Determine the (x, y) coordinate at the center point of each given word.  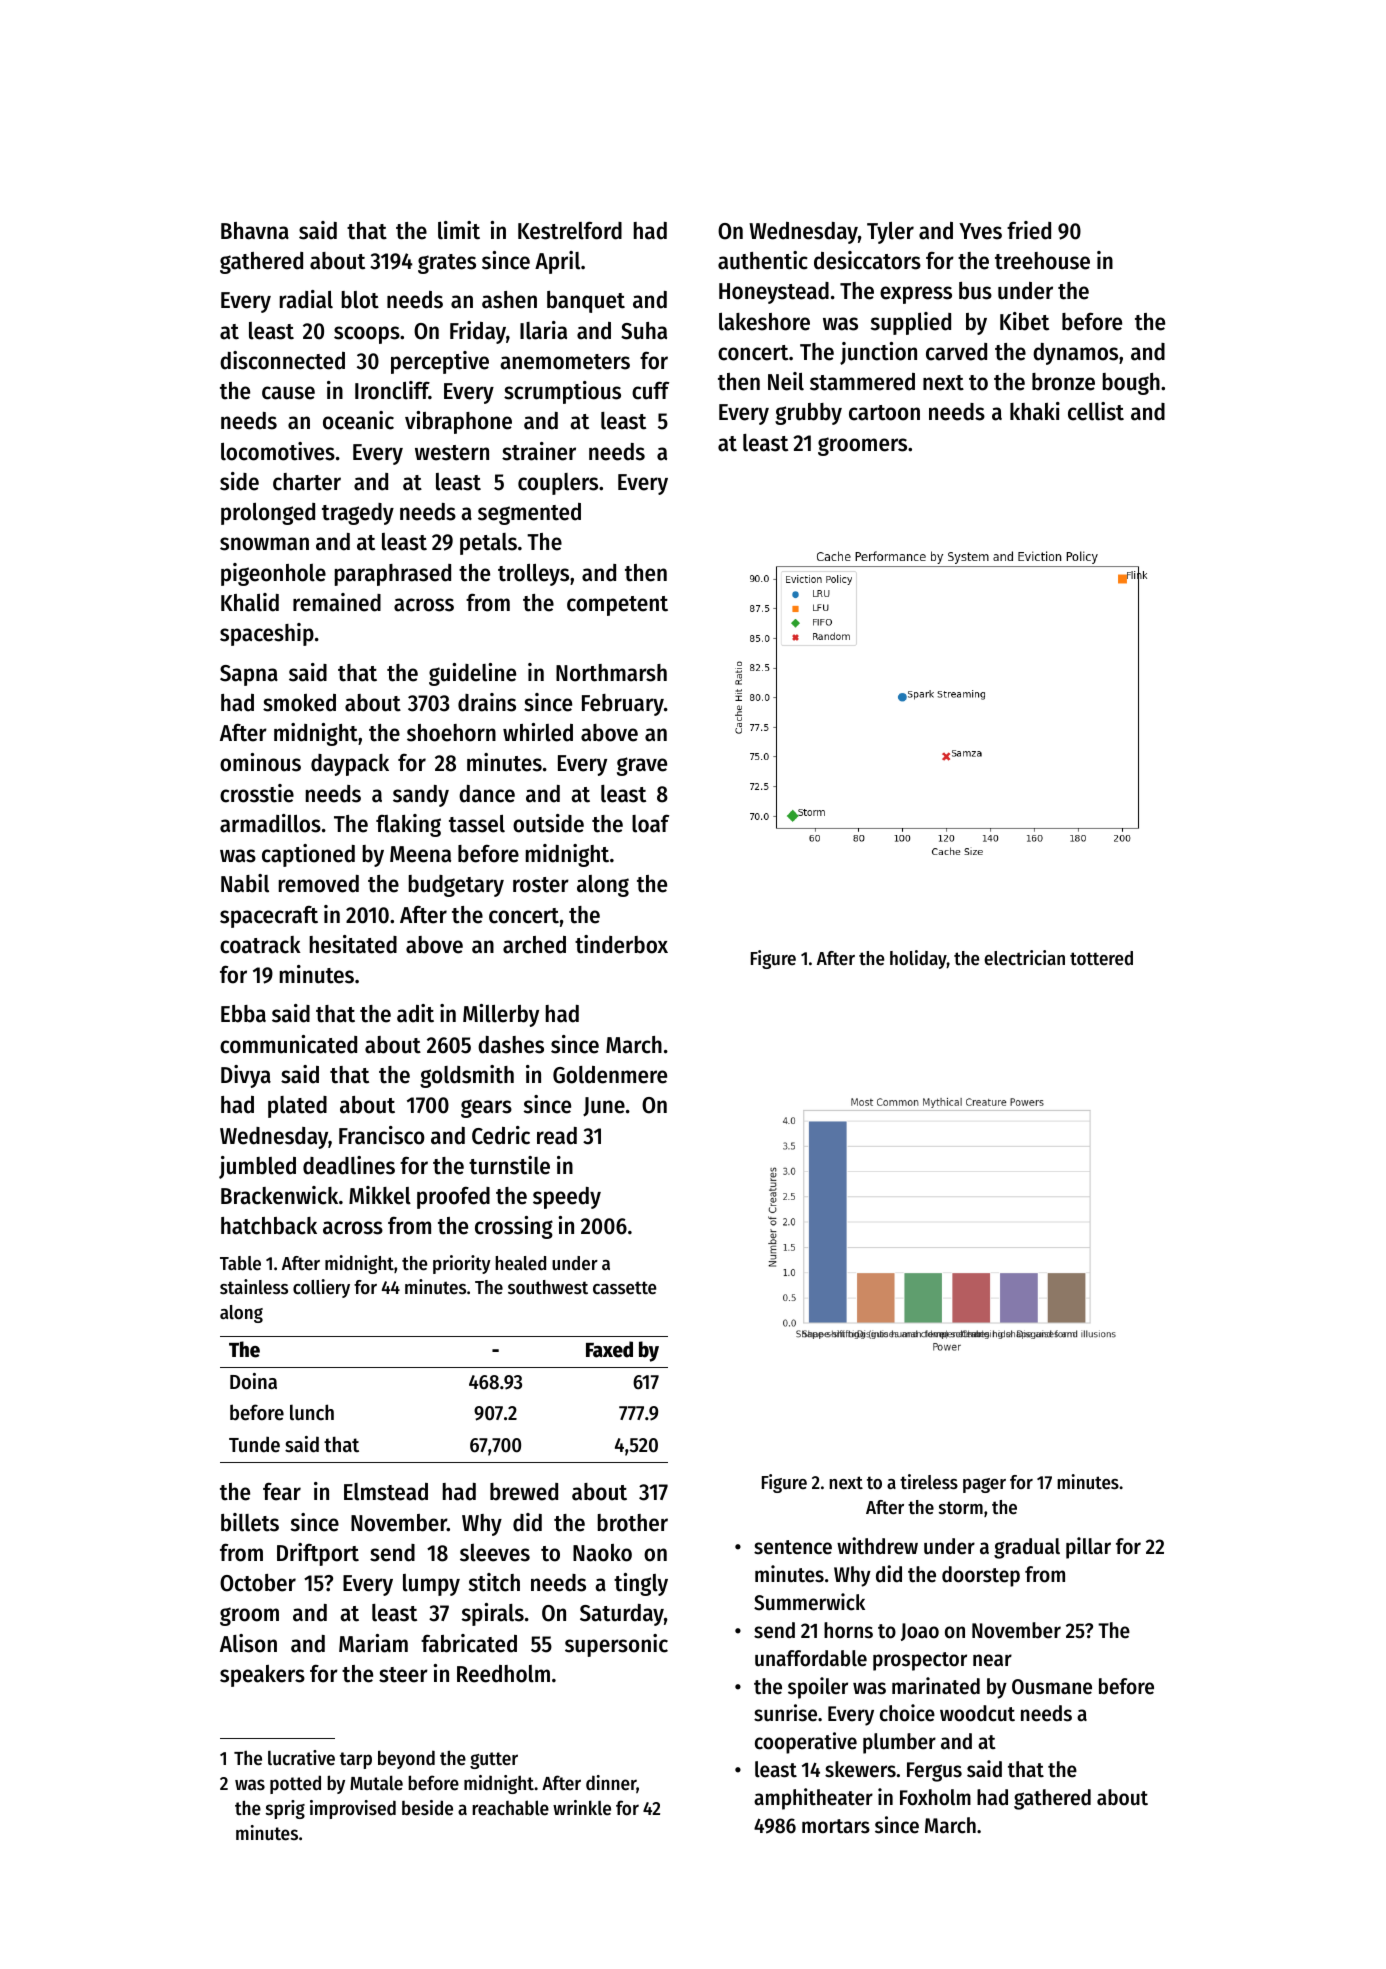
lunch (312, 1412)
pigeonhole (273, 574)
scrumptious (562, 392)
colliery (321, 1288)
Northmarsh (611, 673)
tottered (1101, 958)
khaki (1035, 411)
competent (617, 606)
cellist (1096, 411)
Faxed (609, 1349)
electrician (1024, 958)
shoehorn (451, 733)
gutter (494, 1760)
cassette (625, 1288)
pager (984, 1485)
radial (306, 299)
